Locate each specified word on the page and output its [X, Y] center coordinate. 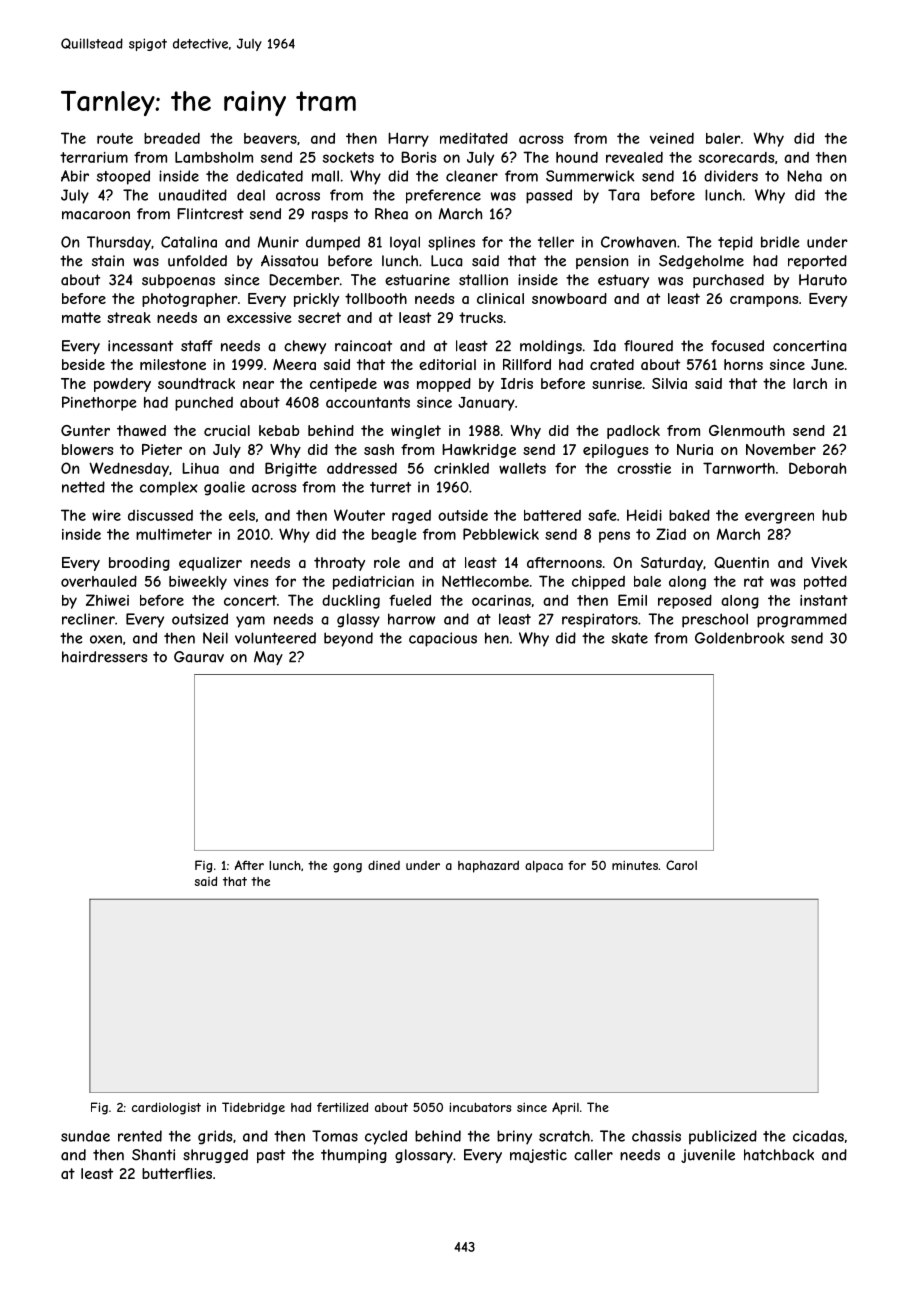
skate [630, 638]
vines [251, 581]
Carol [681, 865]
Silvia [669, 383]
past [271, 1156]
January [486, 404]
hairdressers [104, 657]
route [115, 138]
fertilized [342, 1107]
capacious [443, 639]
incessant [140, 346]
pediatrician [373, 583]
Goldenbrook [740, 638]
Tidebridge [253, 1108]
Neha [804, 176]
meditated [474, 138]
